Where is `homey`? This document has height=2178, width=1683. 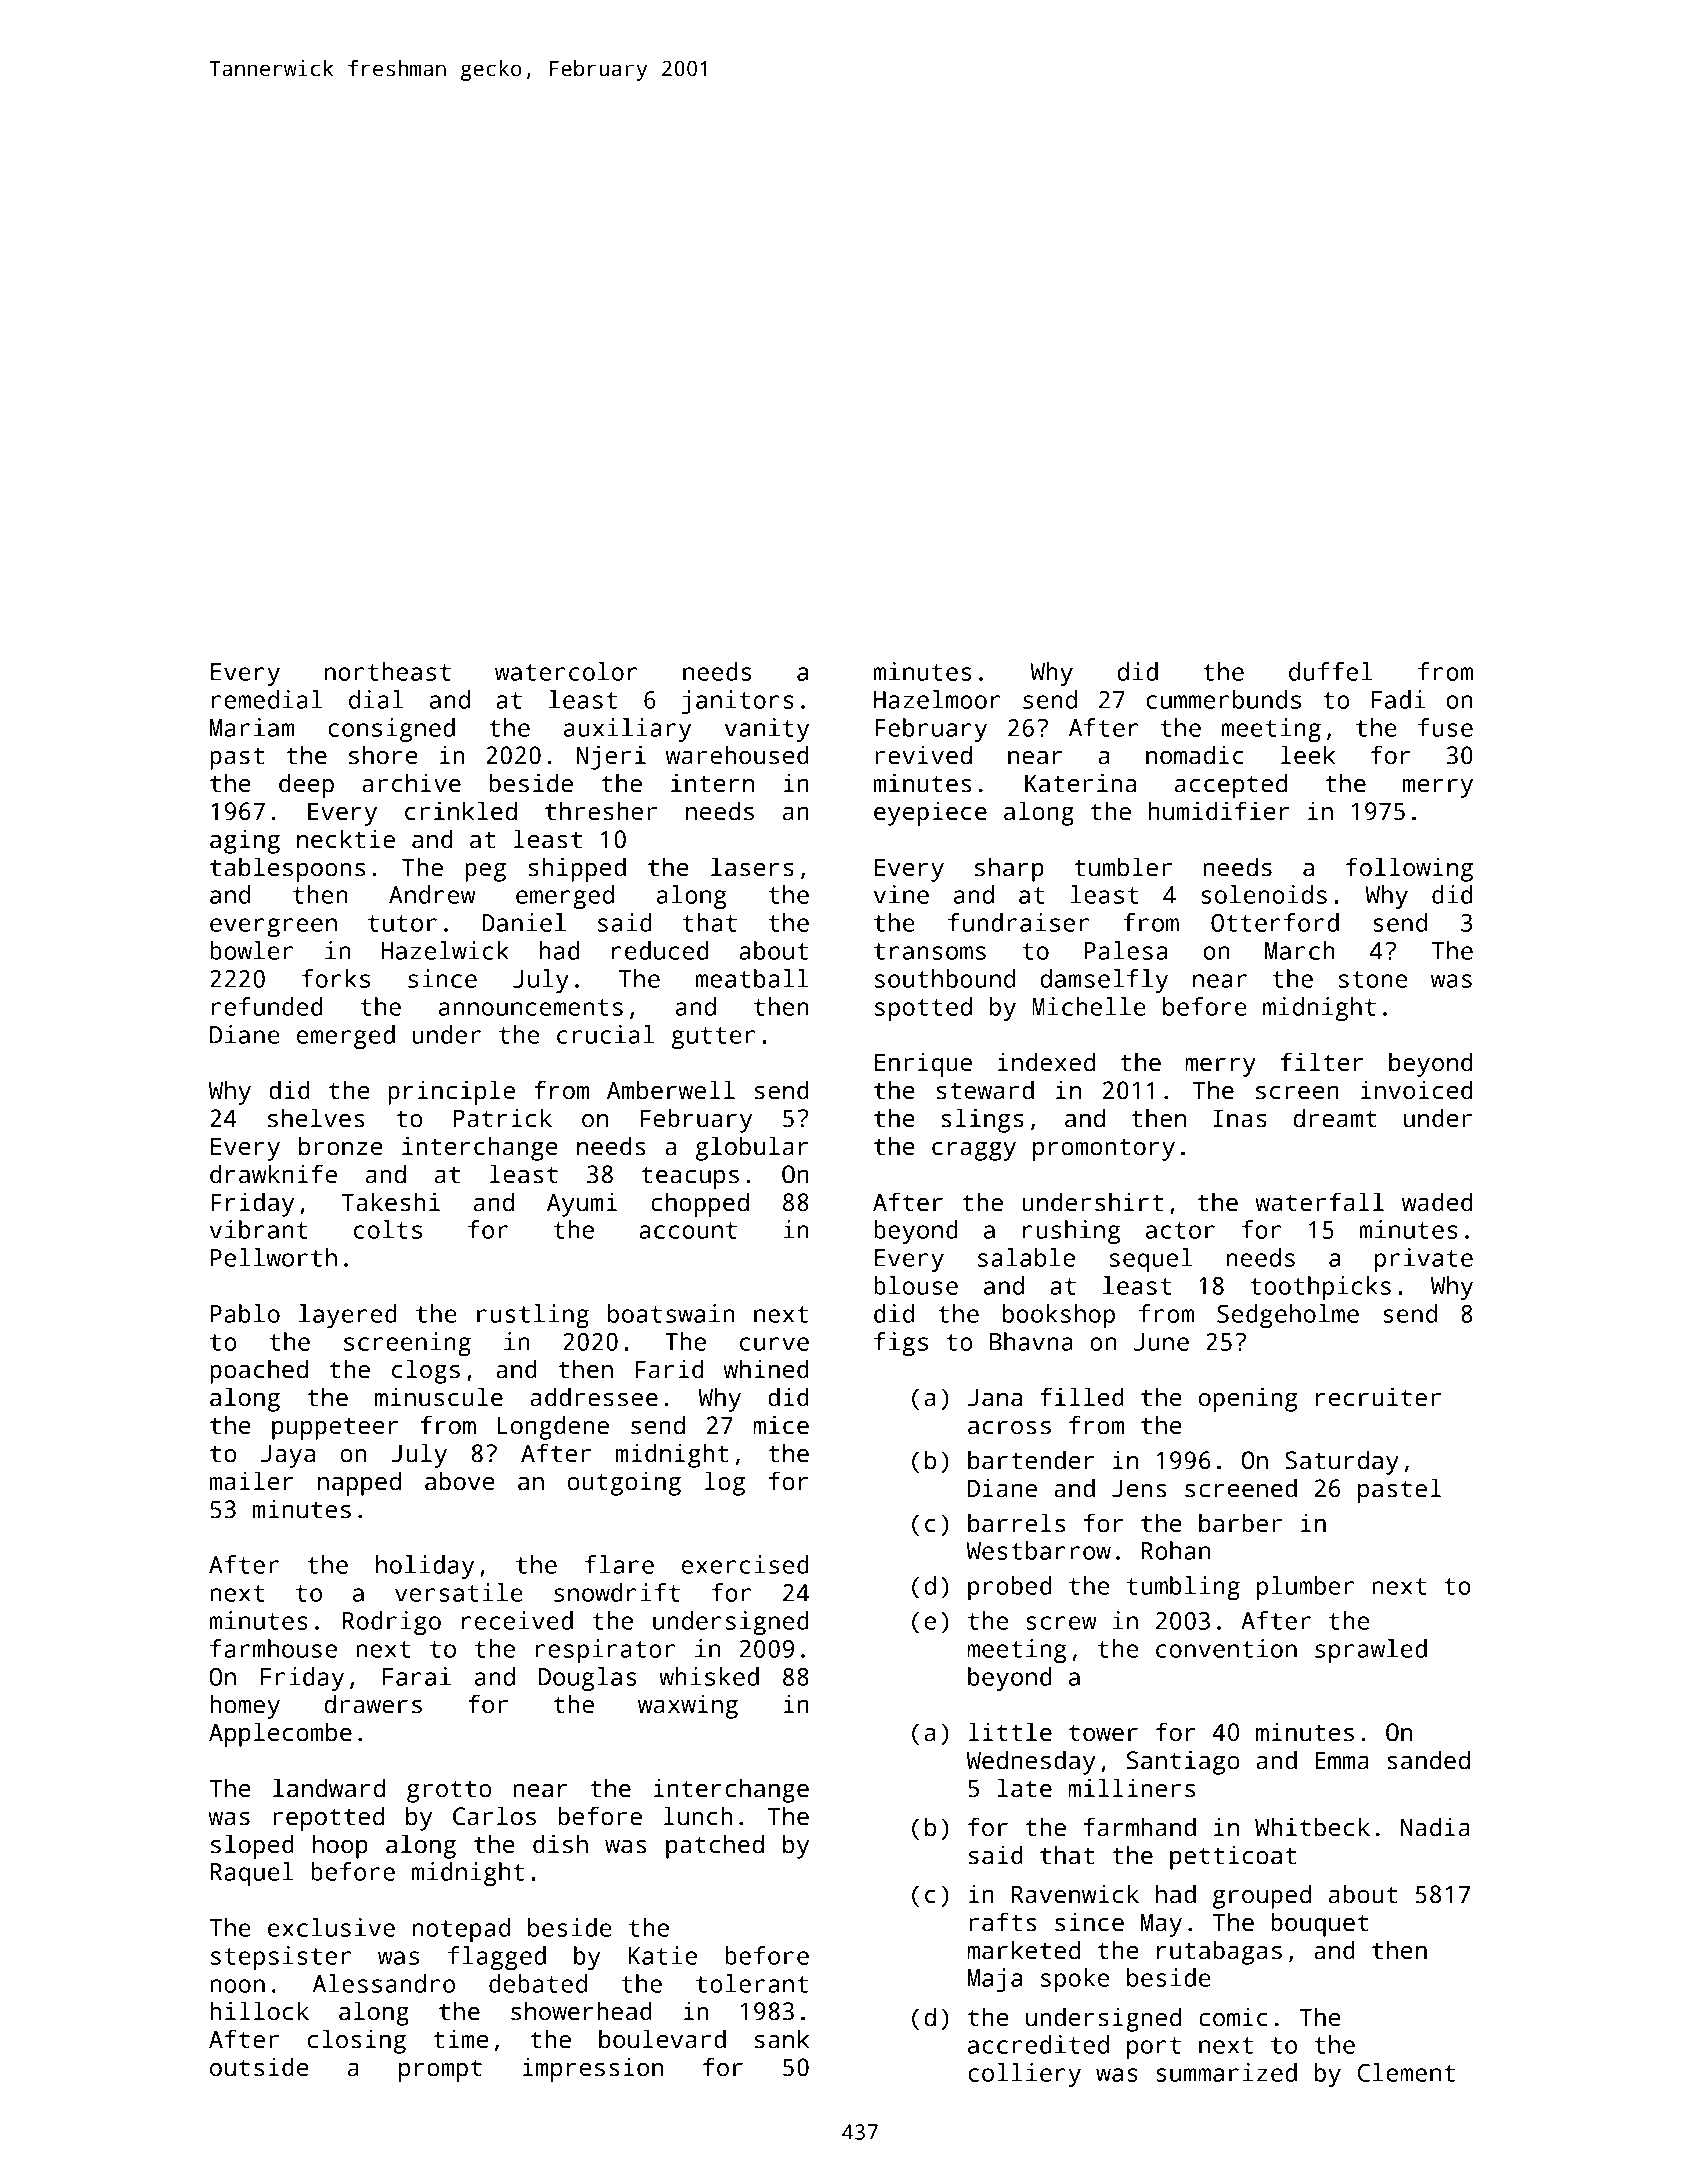
homey is located at coordinates (245, 1706).
